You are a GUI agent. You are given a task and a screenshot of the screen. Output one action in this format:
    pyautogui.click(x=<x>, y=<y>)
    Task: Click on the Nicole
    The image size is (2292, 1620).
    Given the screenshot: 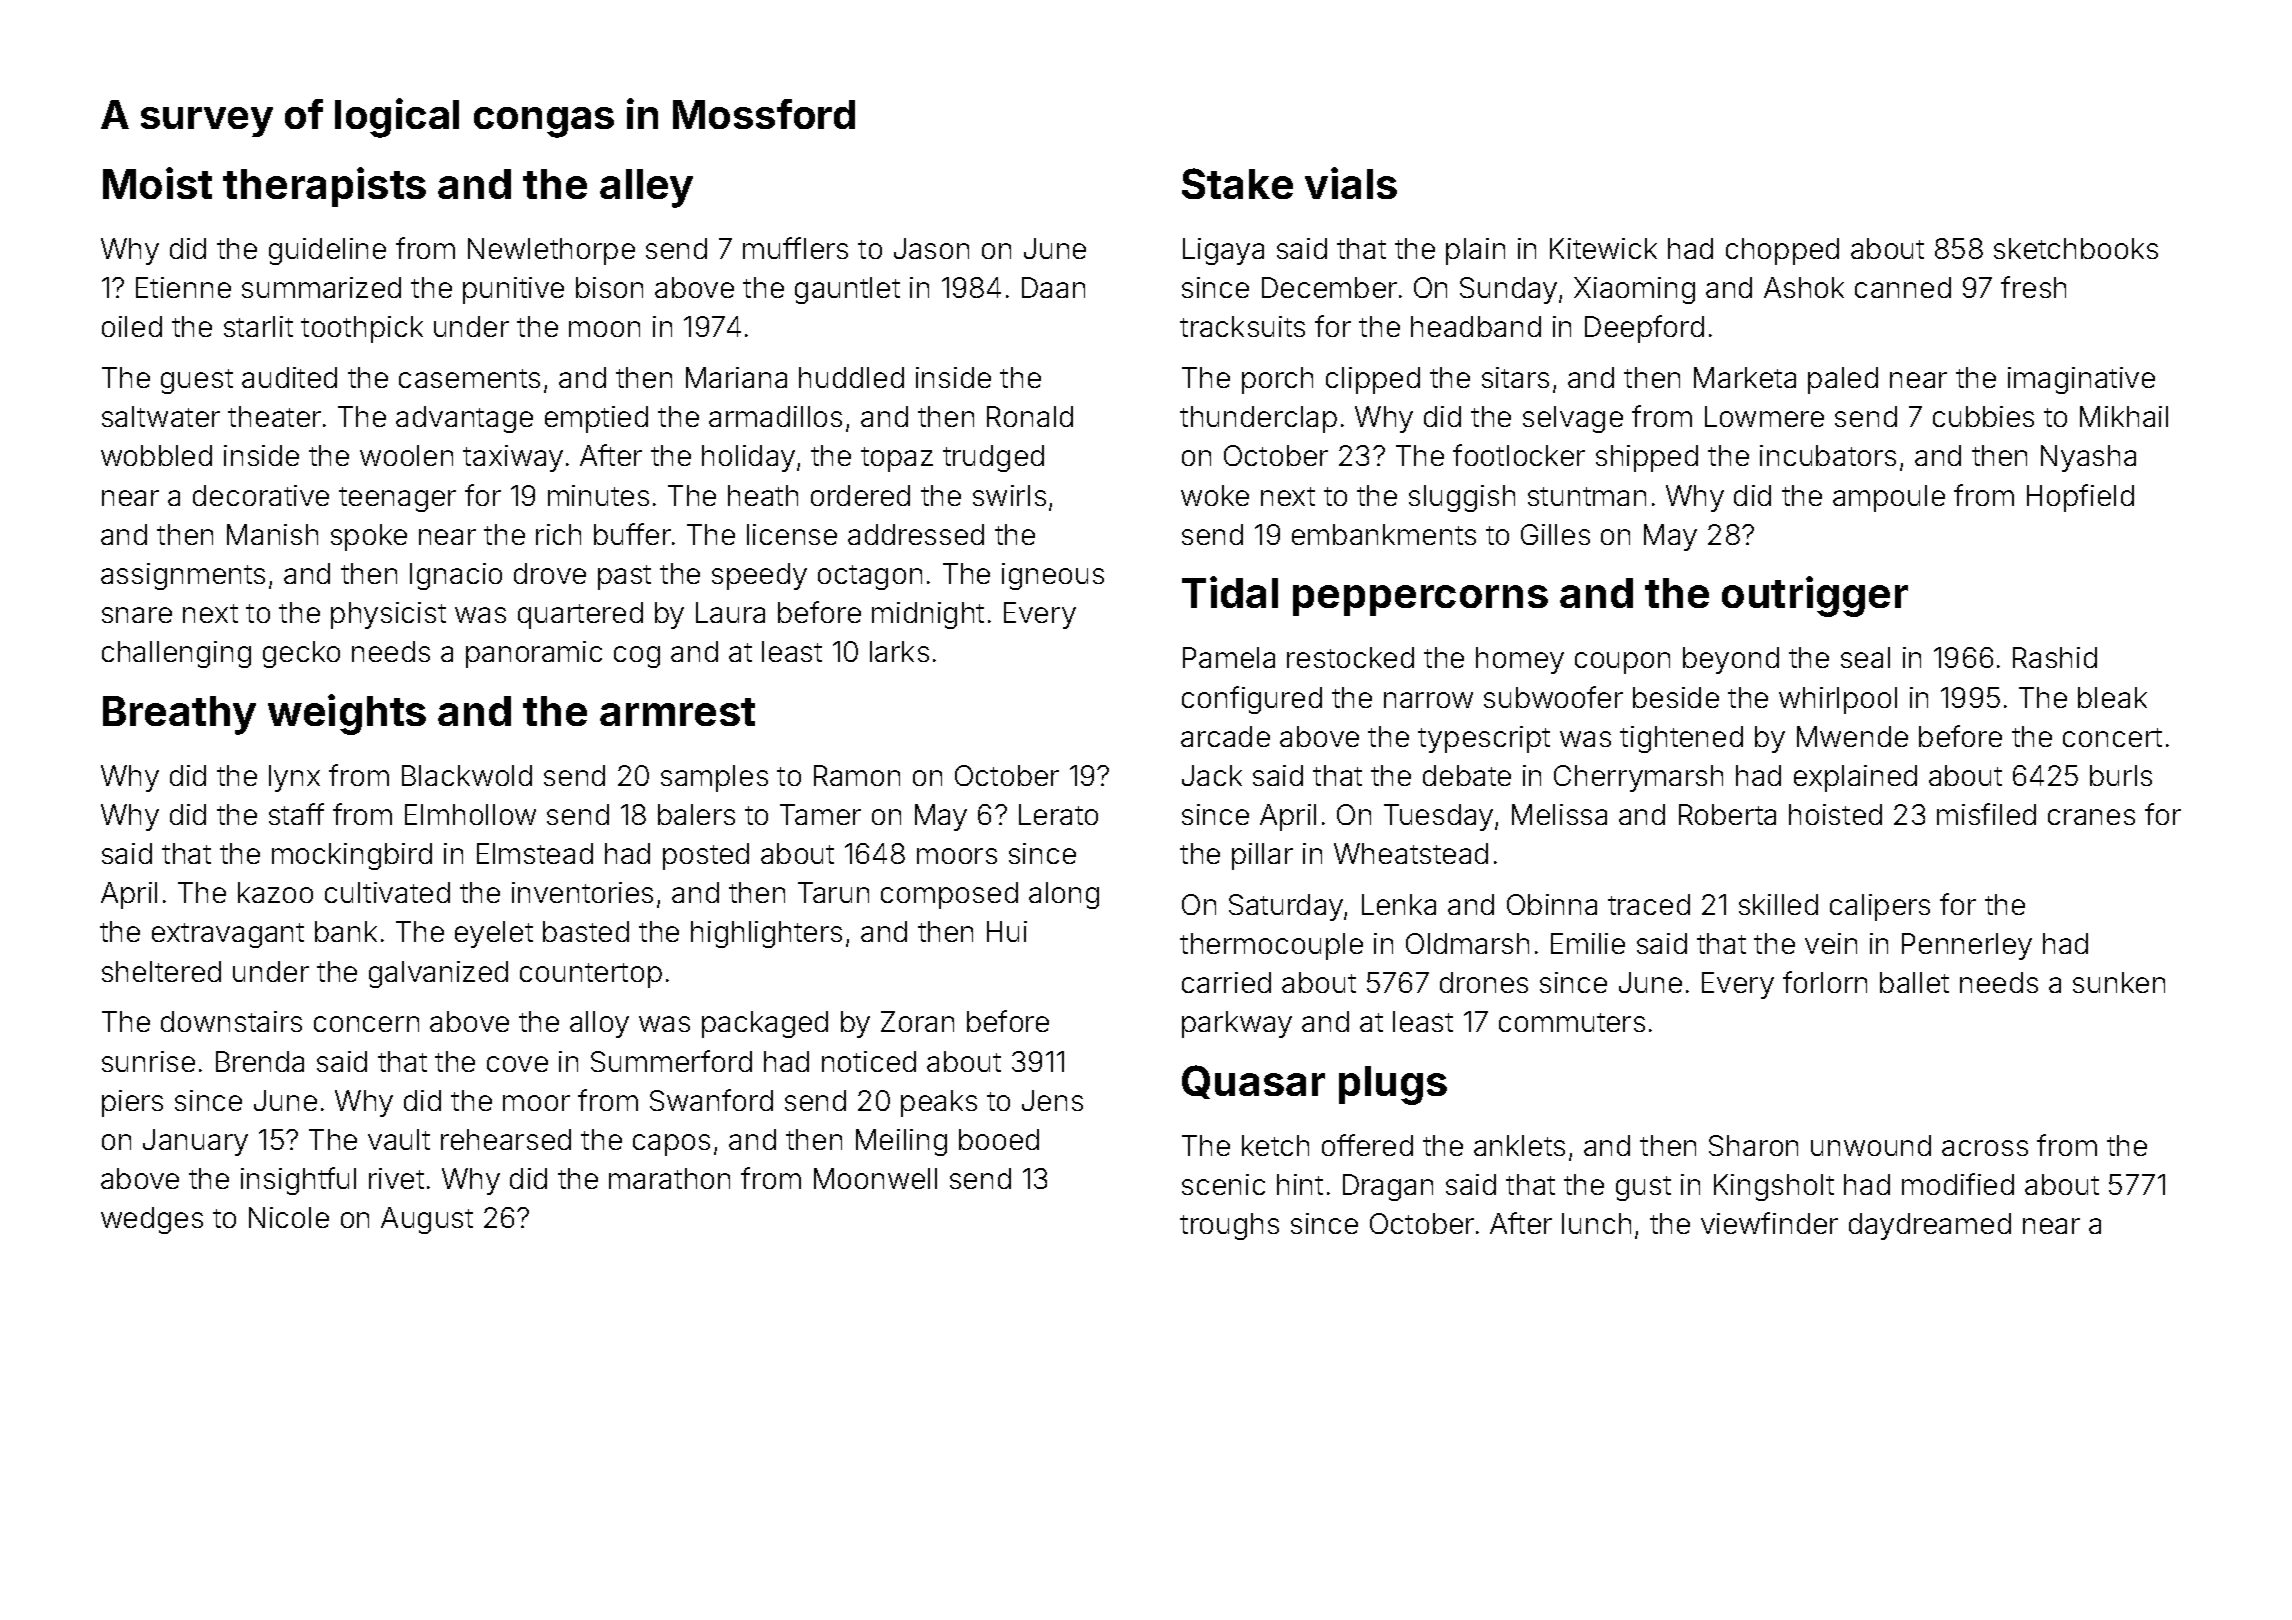 What is the action you would take?
    pyautogui.click(x=289, y=1217)
